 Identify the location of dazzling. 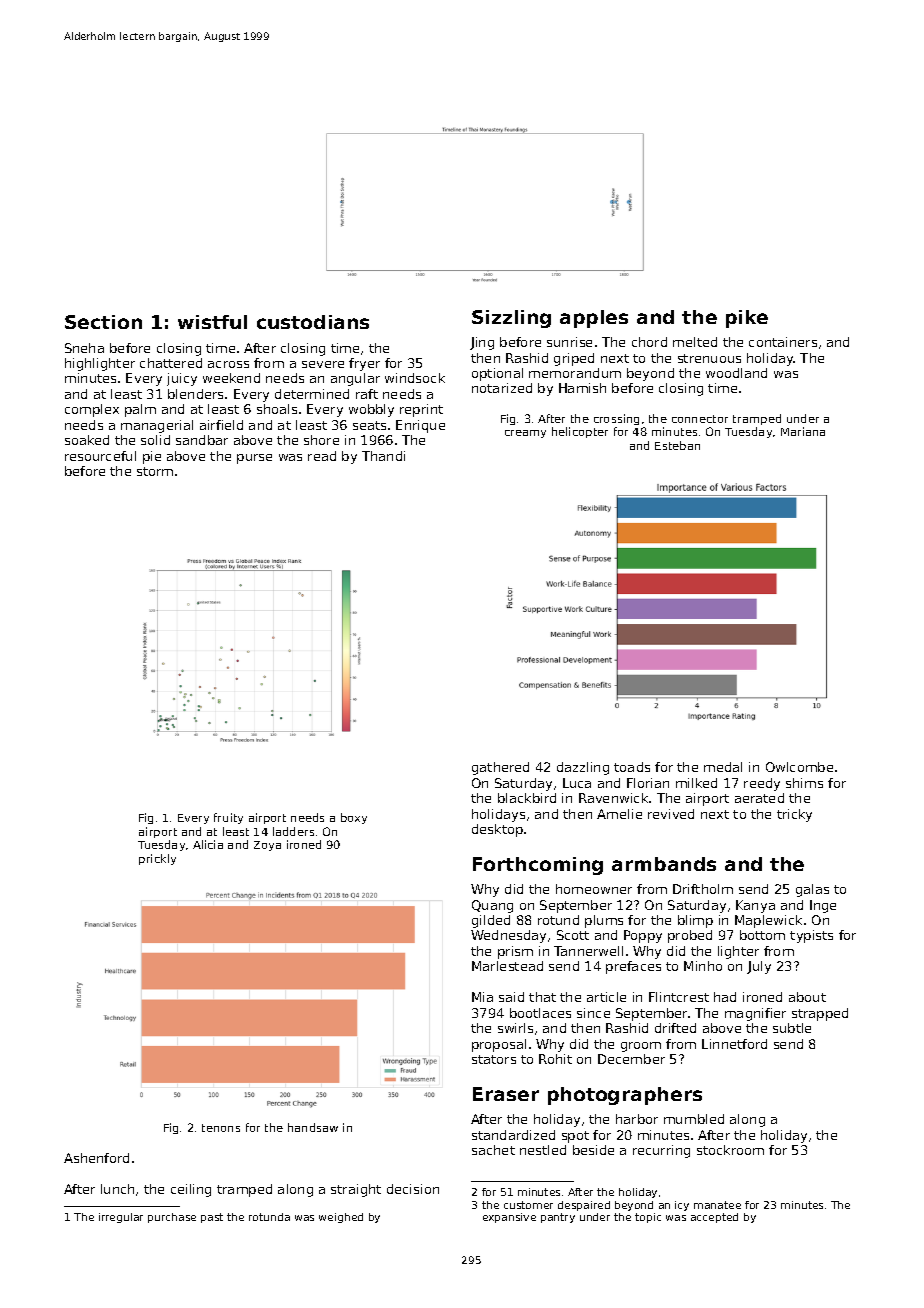
(583, 768).
